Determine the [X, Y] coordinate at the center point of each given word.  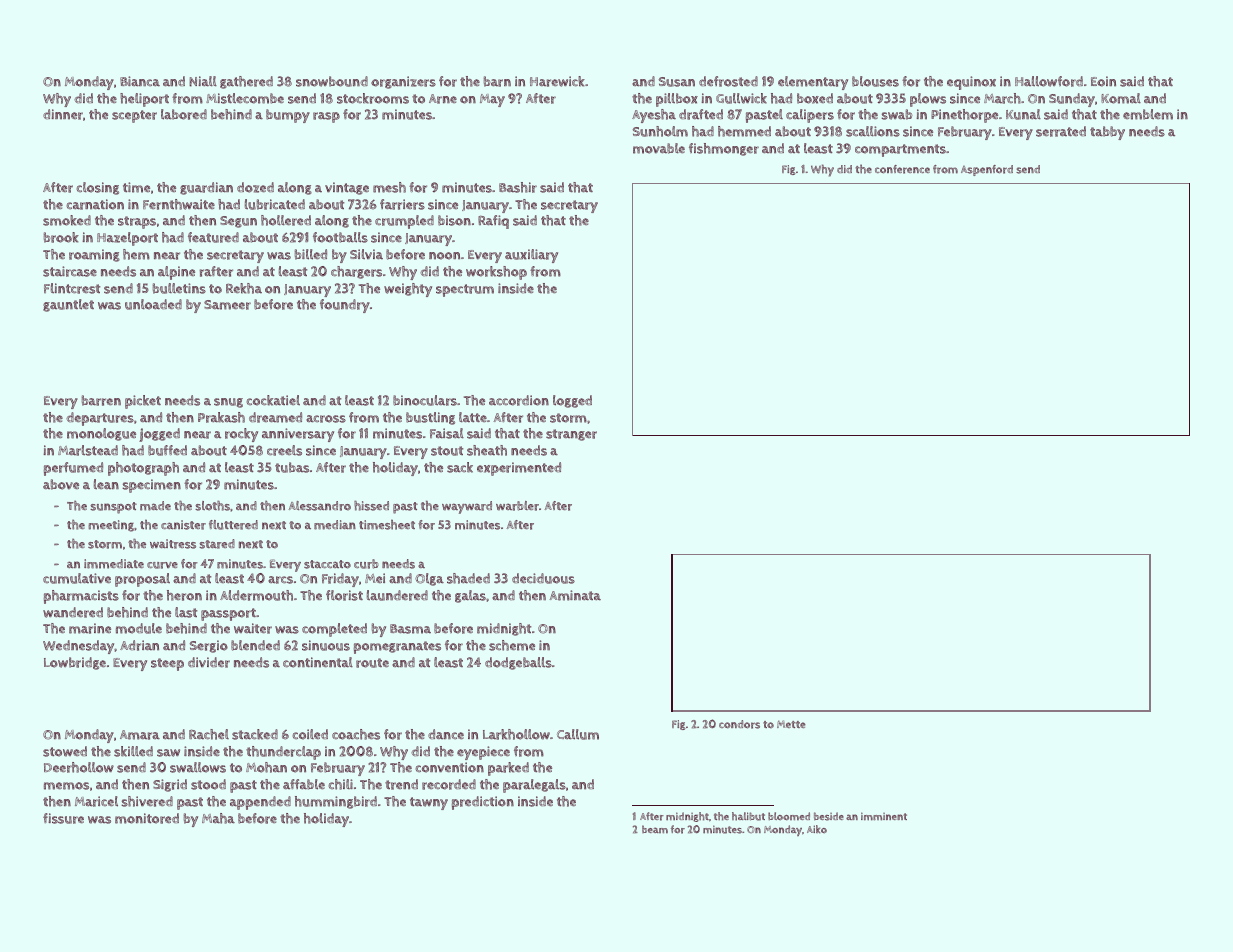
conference [902, 169]
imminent [884, 816]
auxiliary [531, 256]
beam [655, 829]
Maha [218, 818]
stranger [571, 435]
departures [100, 419]
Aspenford [987, 170]
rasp [326, 117]
